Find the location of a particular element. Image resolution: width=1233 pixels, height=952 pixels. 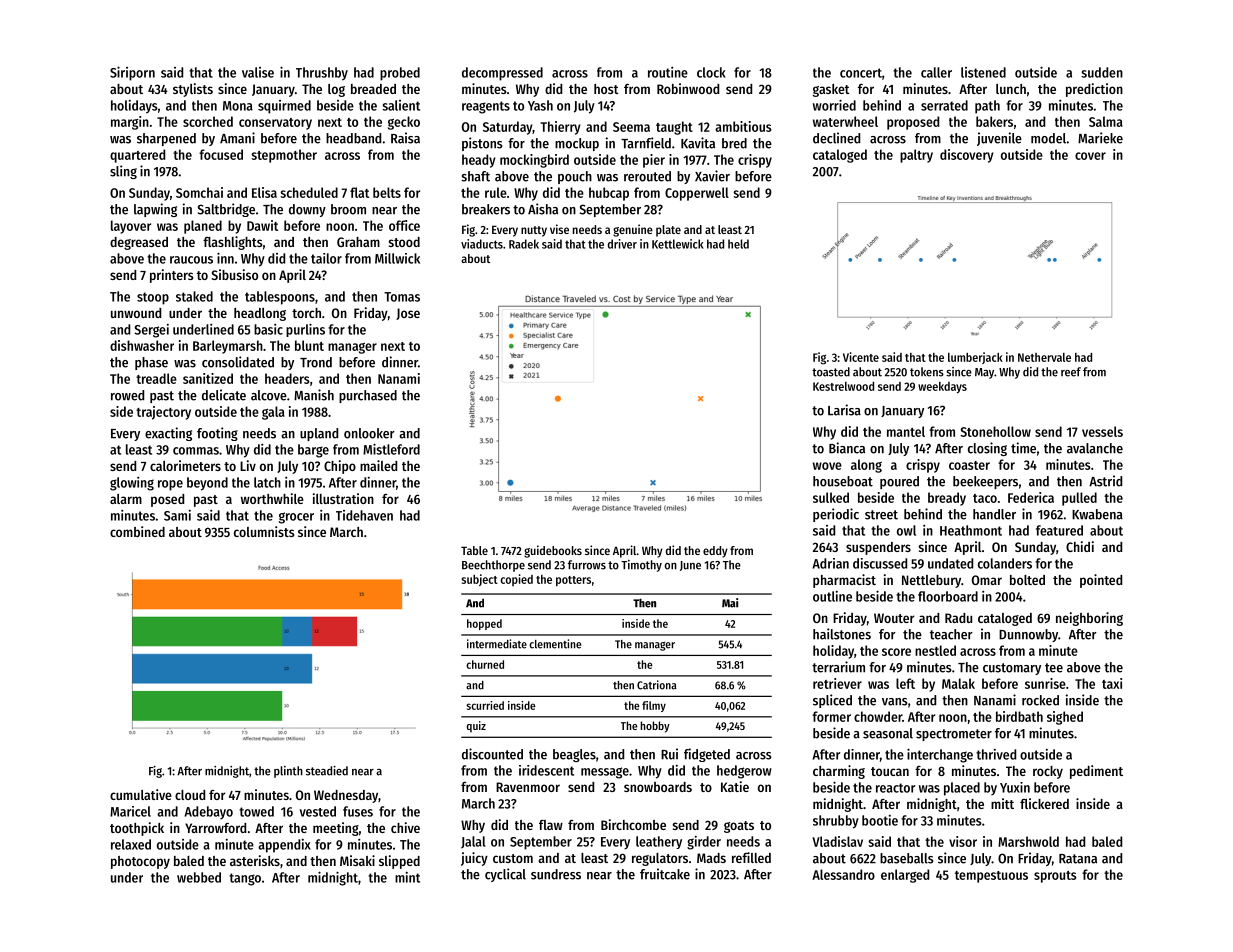

Tomas is located at coordinates (402, 297).
